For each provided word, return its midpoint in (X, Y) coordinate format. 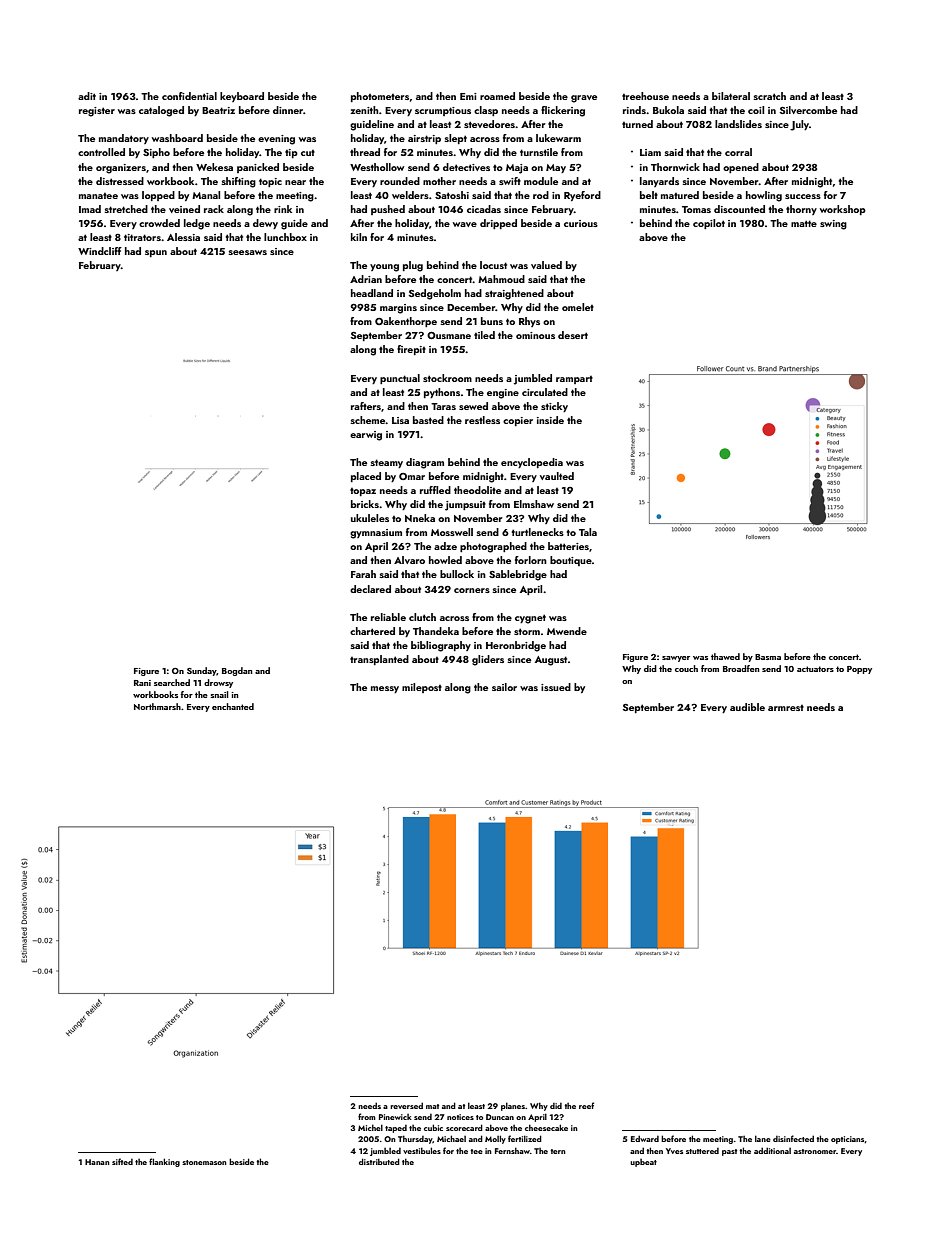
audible (747, 707)
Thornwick (675, 167)
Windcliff (100, 251)
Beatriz (218, 110)
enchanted (233, 706)
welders (410, 195)
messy (385, 689)
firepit (411, 350)
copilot (709, 224)
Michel (370, 1127)
